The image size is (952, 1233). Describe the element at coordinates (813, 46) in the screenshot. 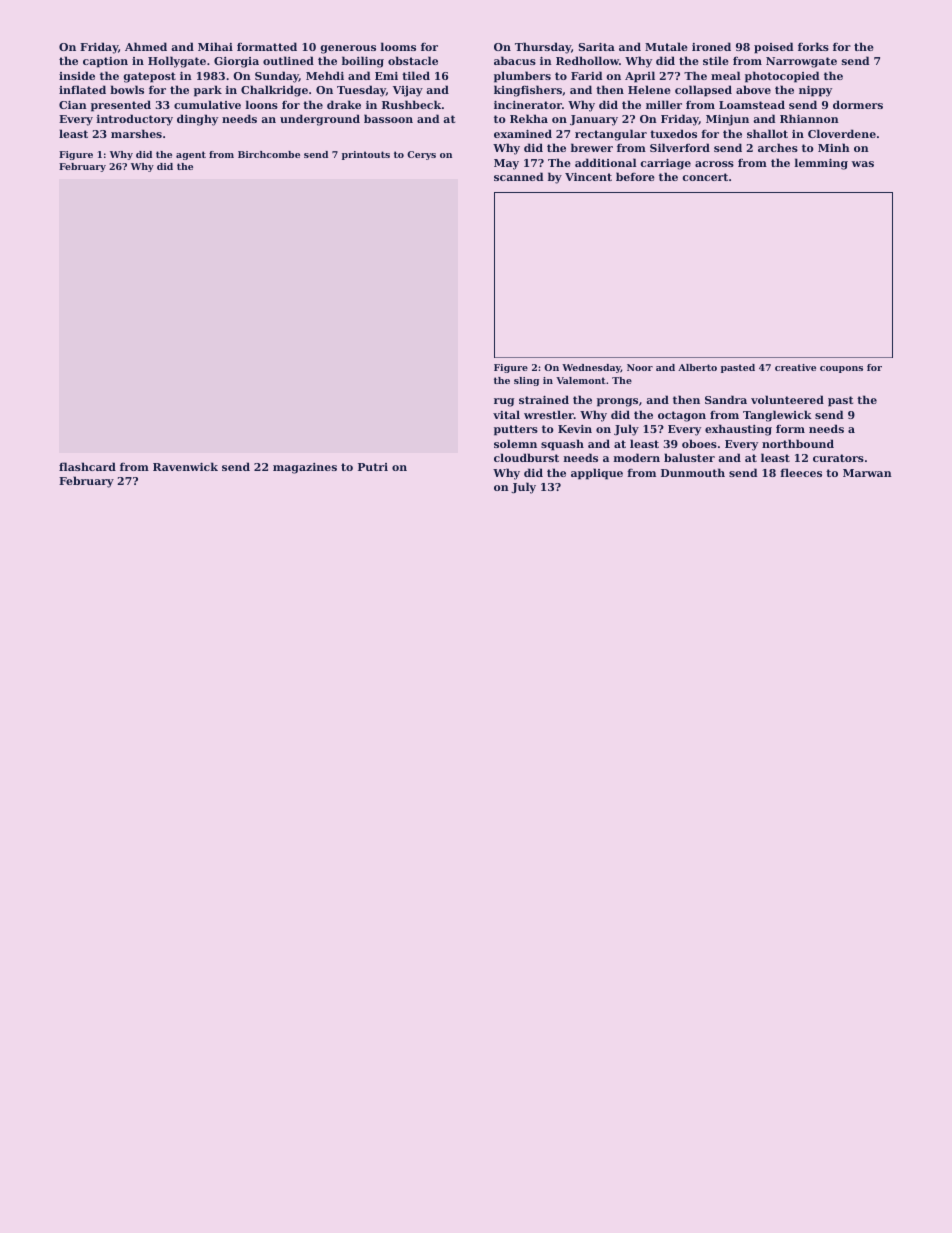

I see `forks` at that location.
